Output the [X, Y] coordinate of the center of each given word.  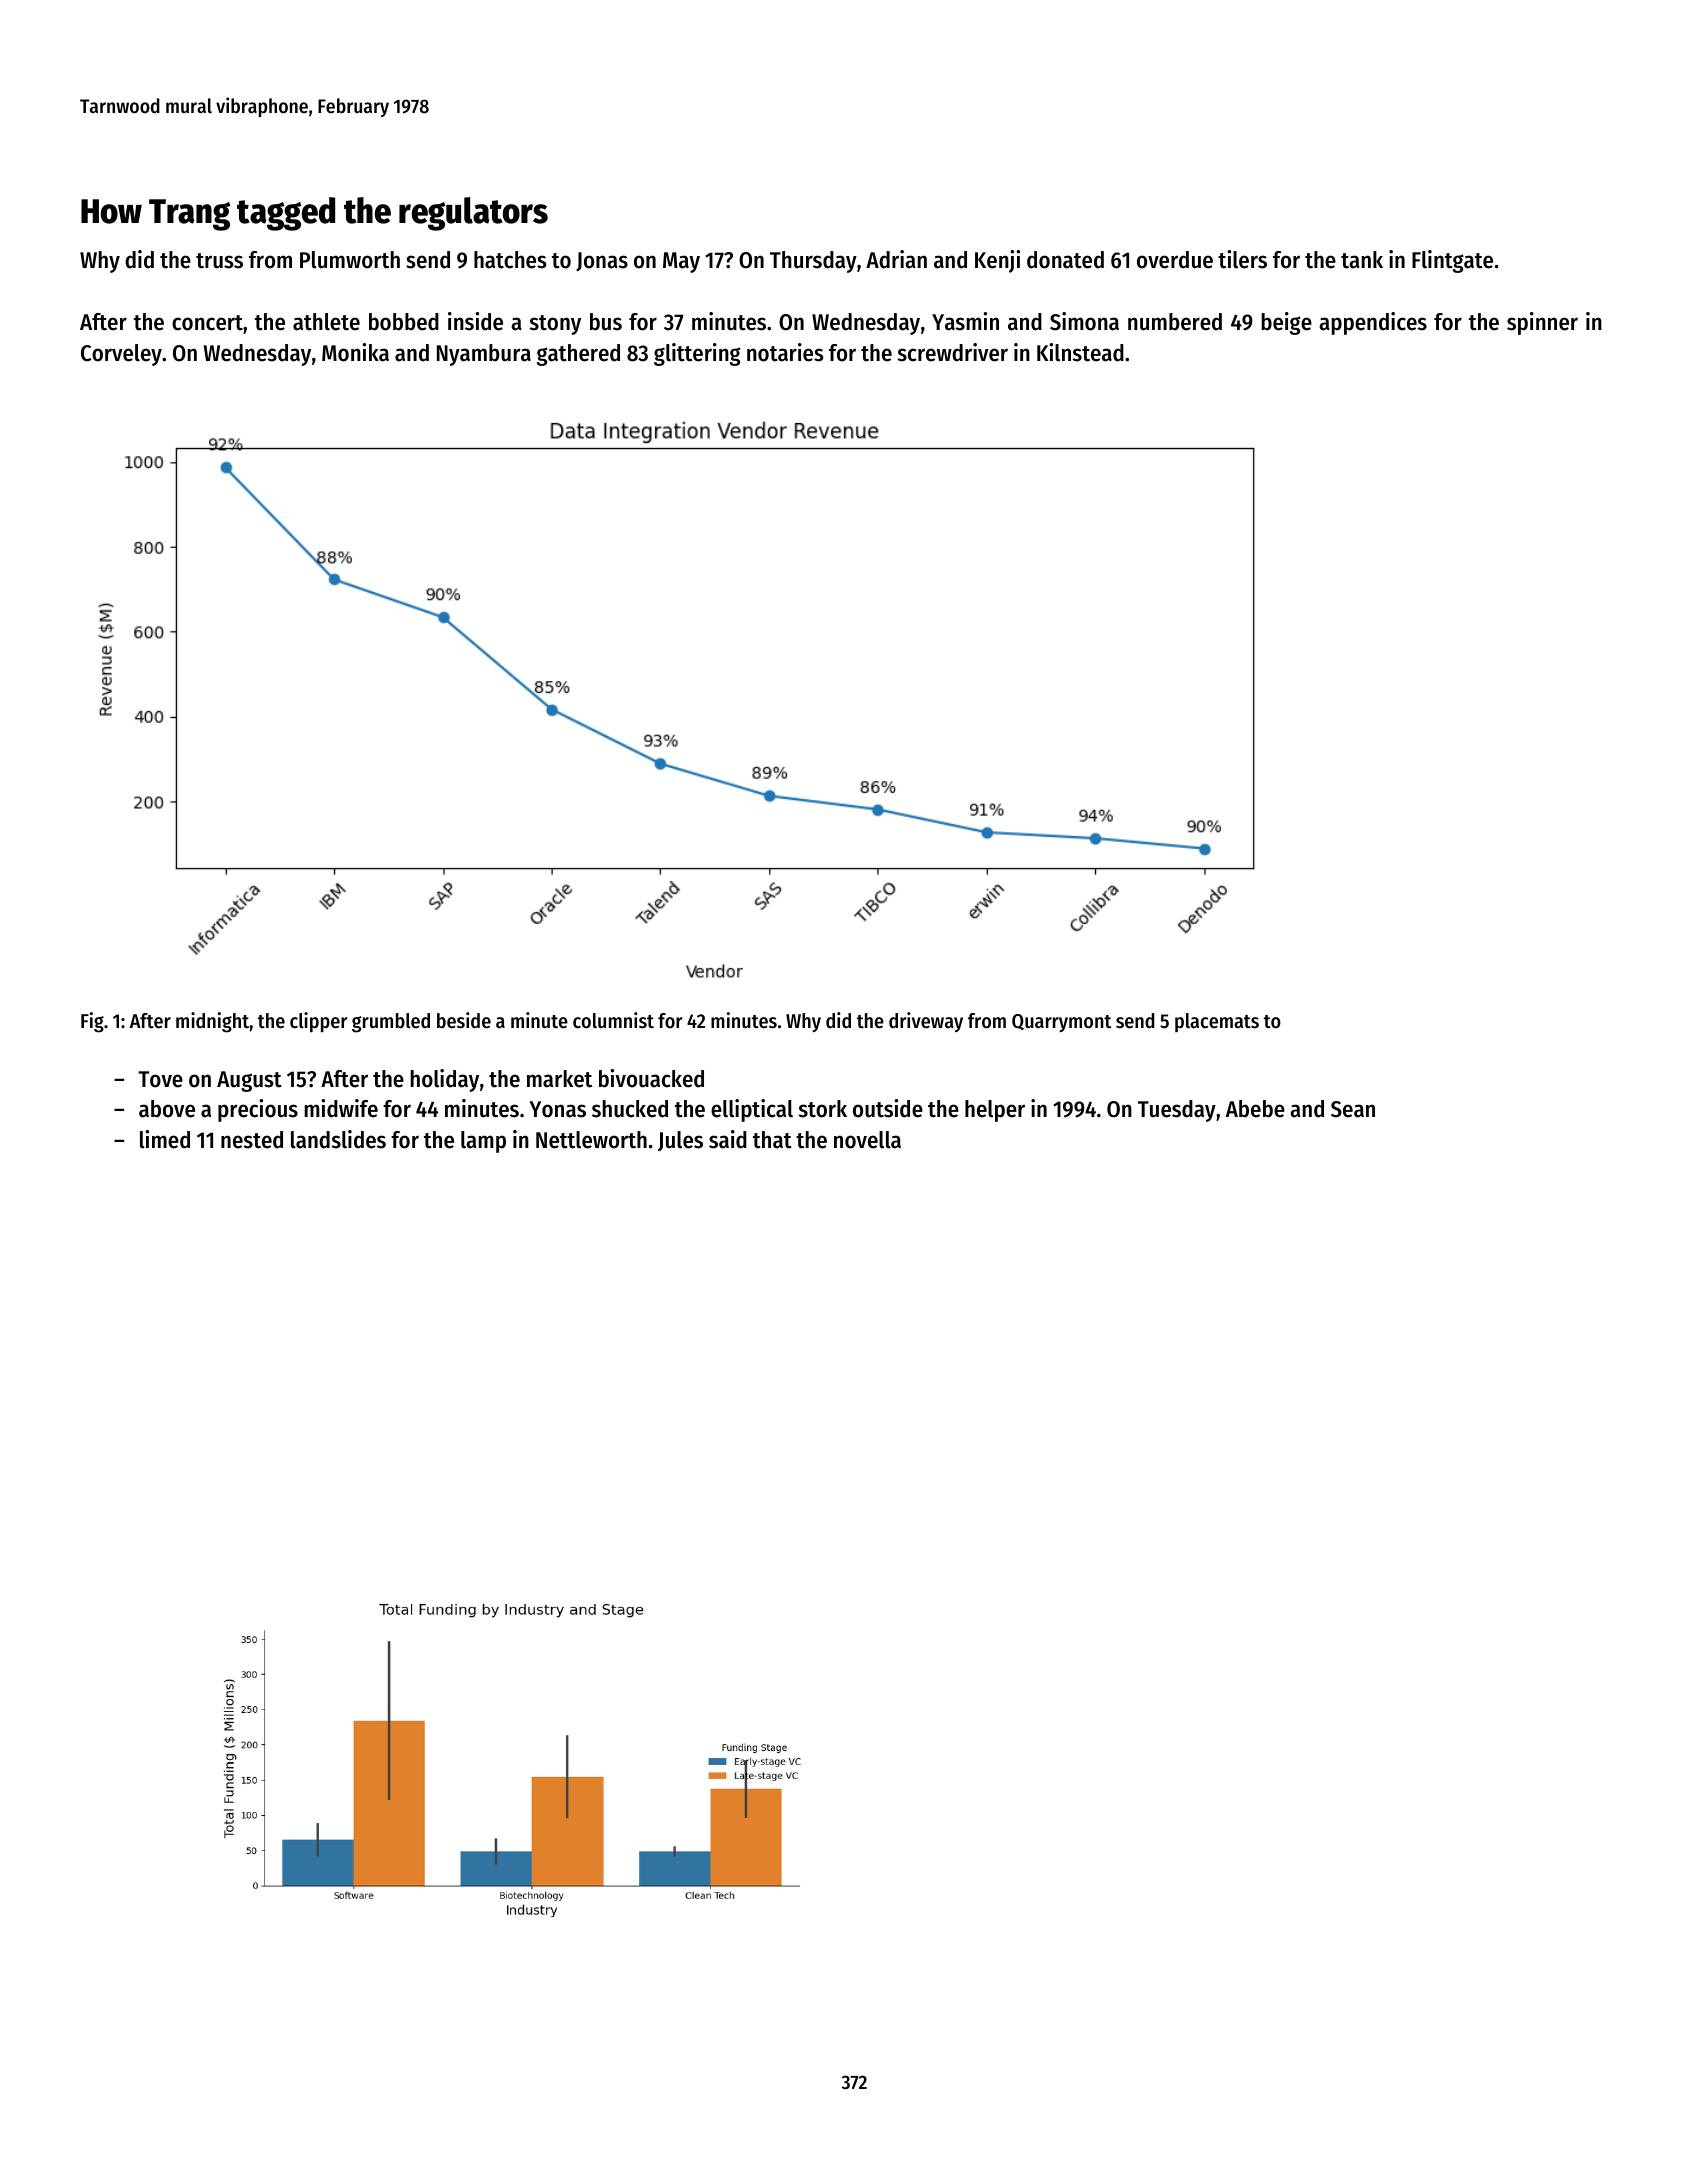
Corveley [121, 355]
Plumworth [350, 260]
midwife [341, 1108]
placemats [1217, 1022]
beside [464, 1020]
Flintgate [1452, 261]
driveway [926, 1022]
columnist [613, 1020]
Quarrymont [1061, 1023]
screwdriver [953, 352]
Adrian [896, 259]
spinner [1542, 323]
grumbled [391, 1023]
